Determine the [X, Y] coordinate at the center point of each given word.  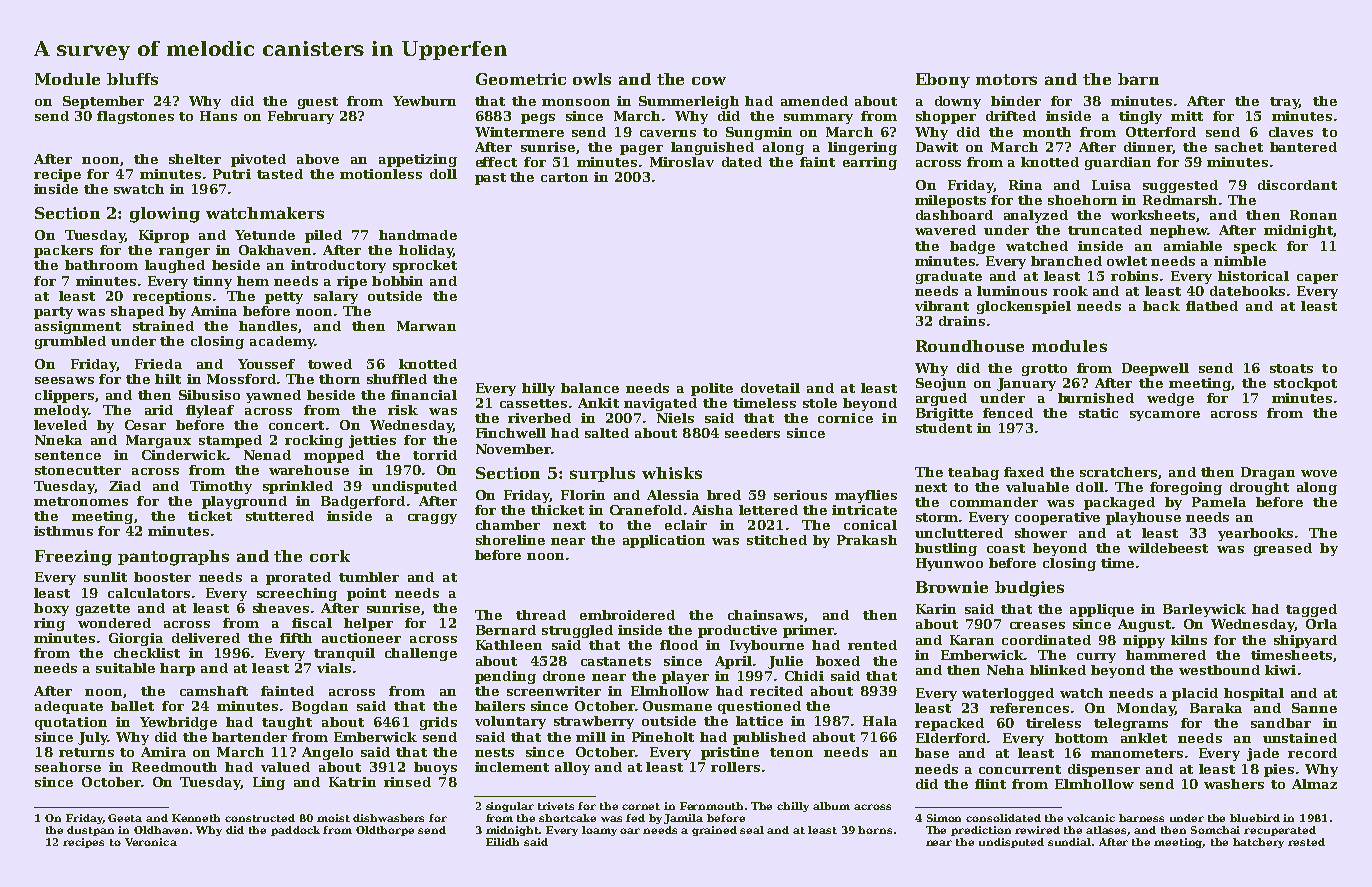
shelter [195, 159]
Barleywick [1204, 610]
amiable [1193, 246]
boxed [838, 661]
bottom [1081, 738]
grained [714, 831]
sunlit [105, 577]
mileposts [950, 201]
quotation [71, 723]
